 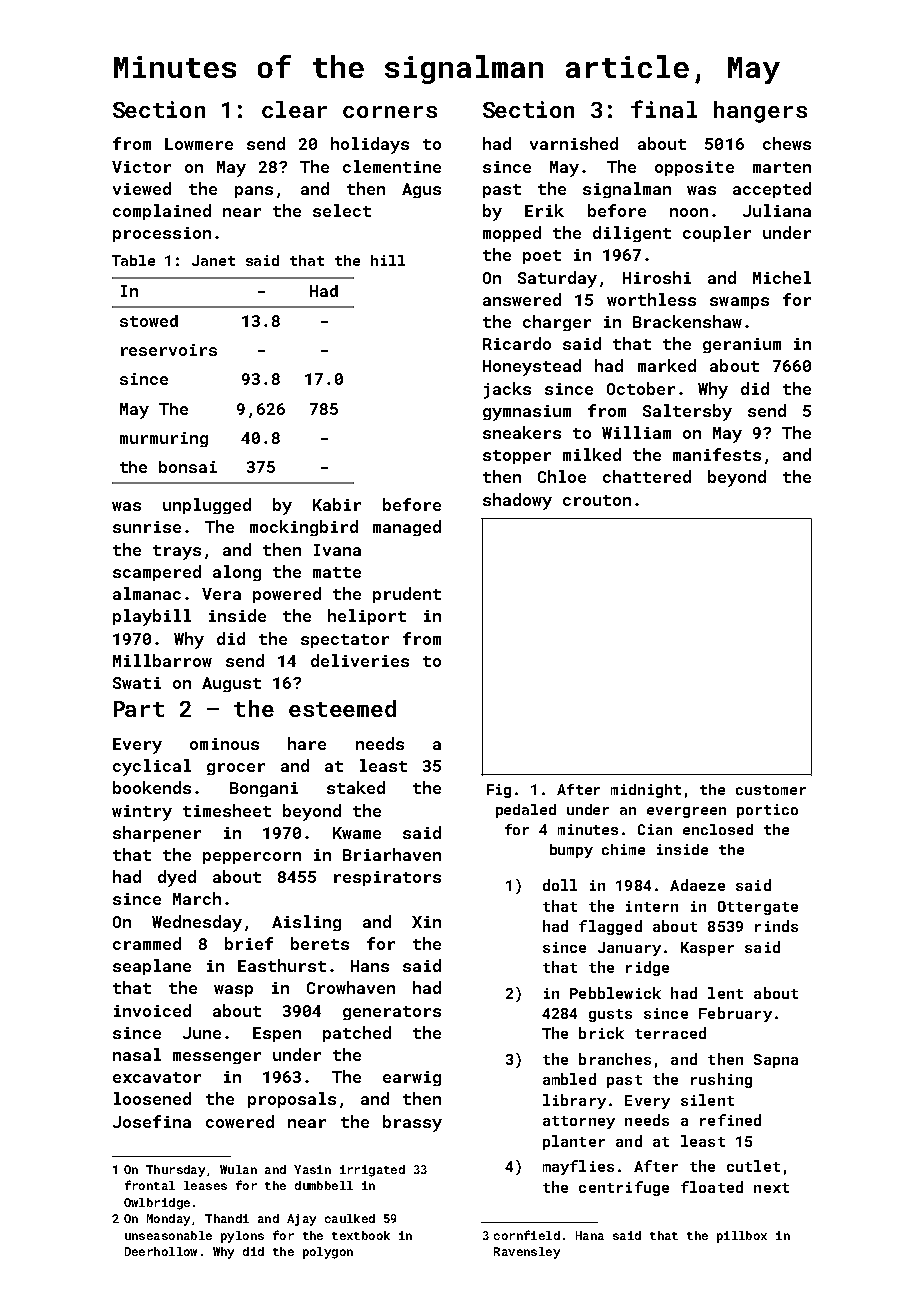 I want to click on mockingbird, so click(x=304, y=528).
